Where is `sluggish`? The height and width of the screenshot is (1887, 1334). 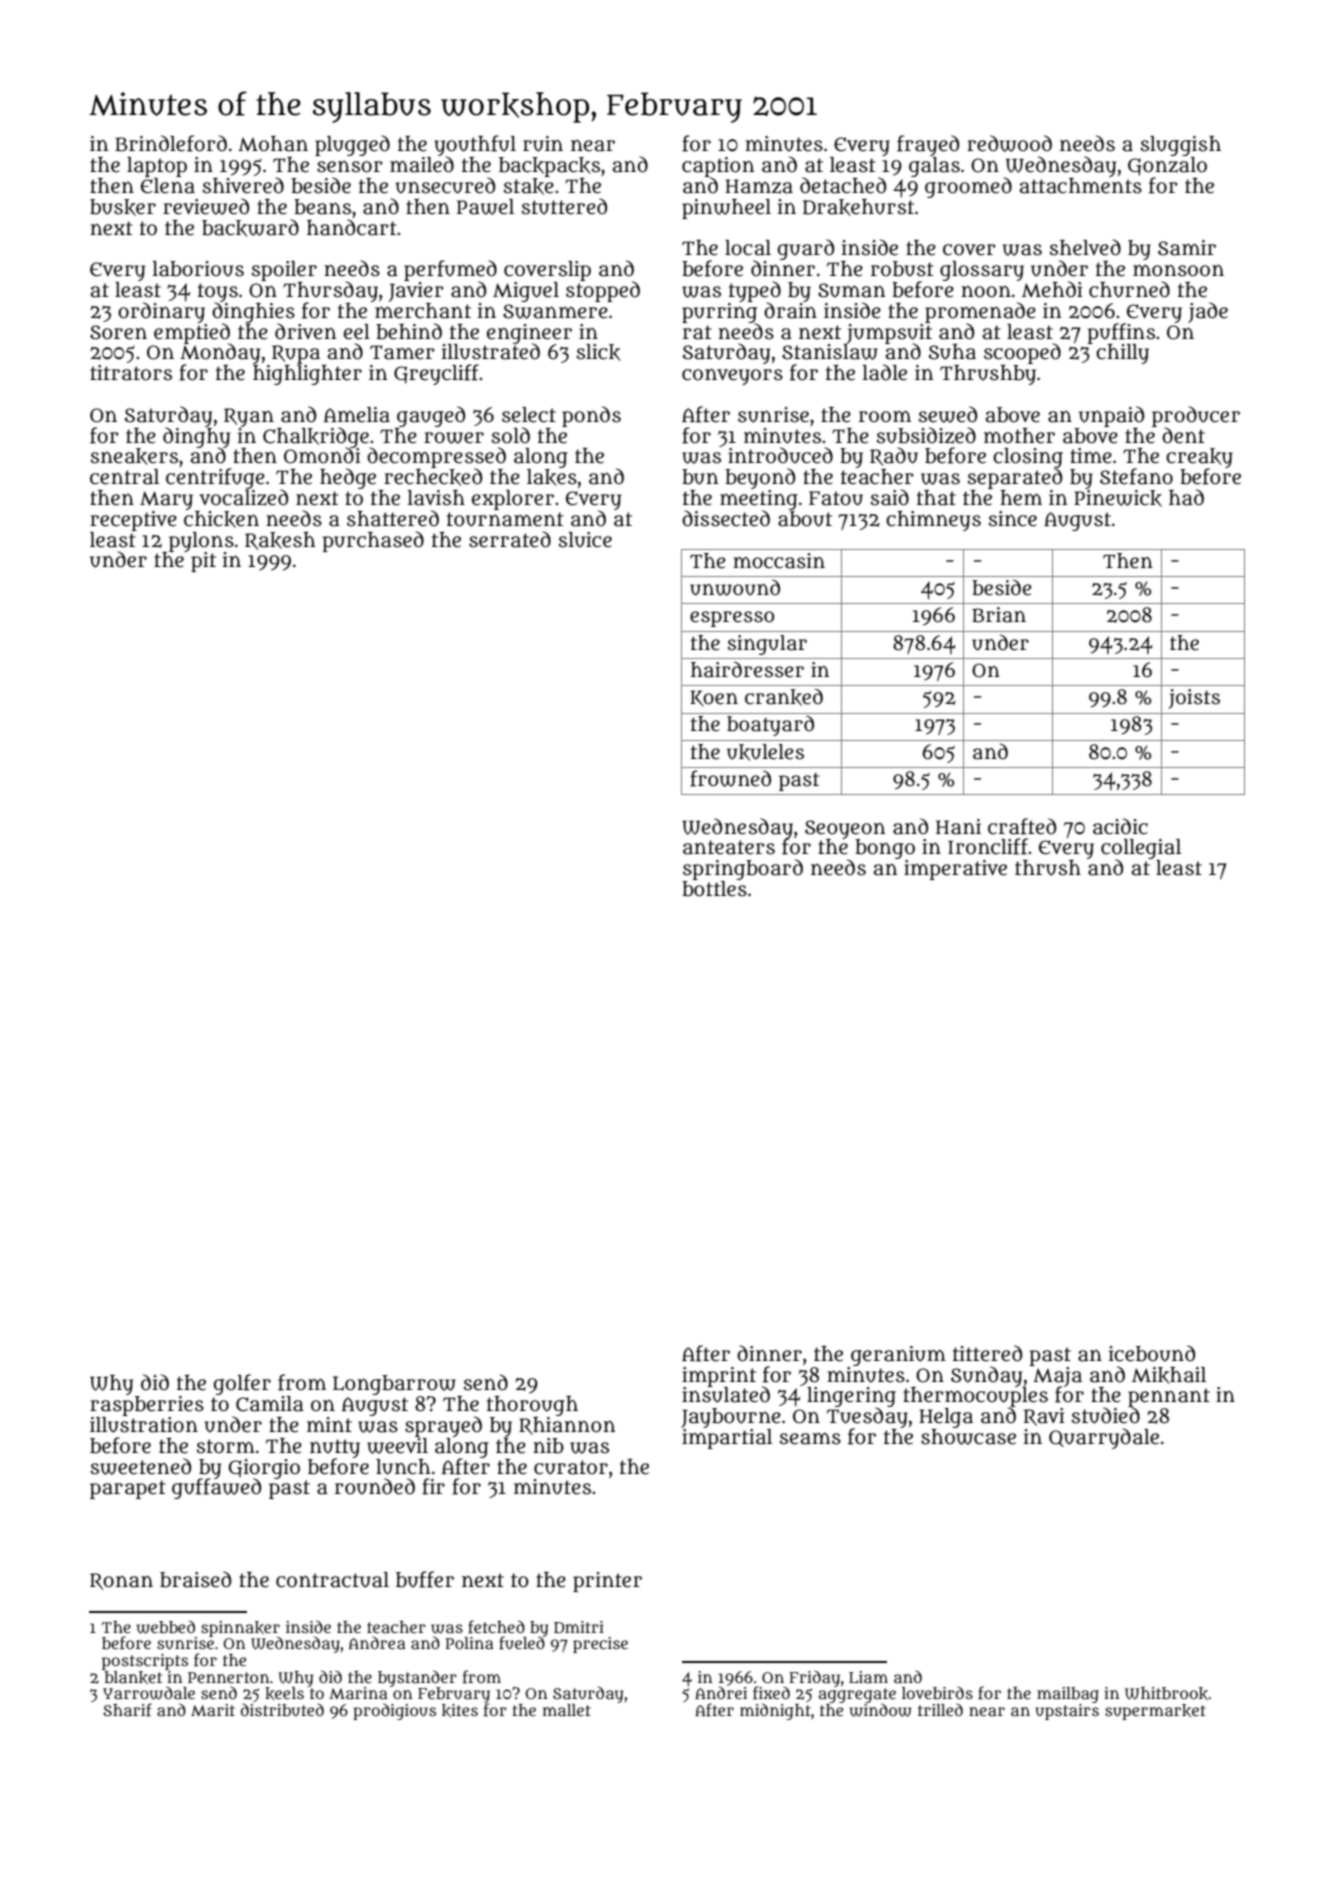 sluggish is located at coordinates (1181, 146).
